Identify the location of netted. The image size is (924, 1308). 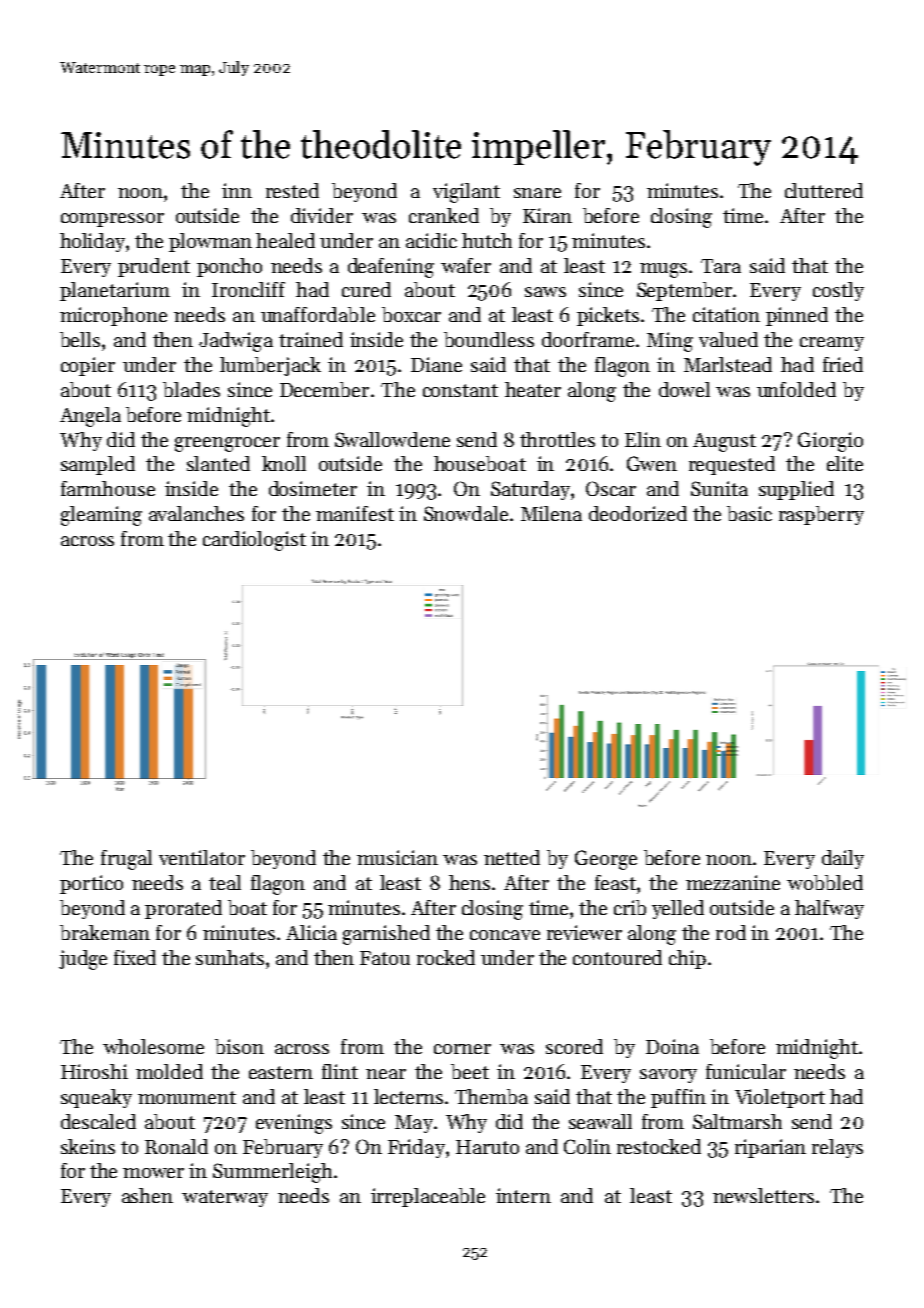
(512, 857).
